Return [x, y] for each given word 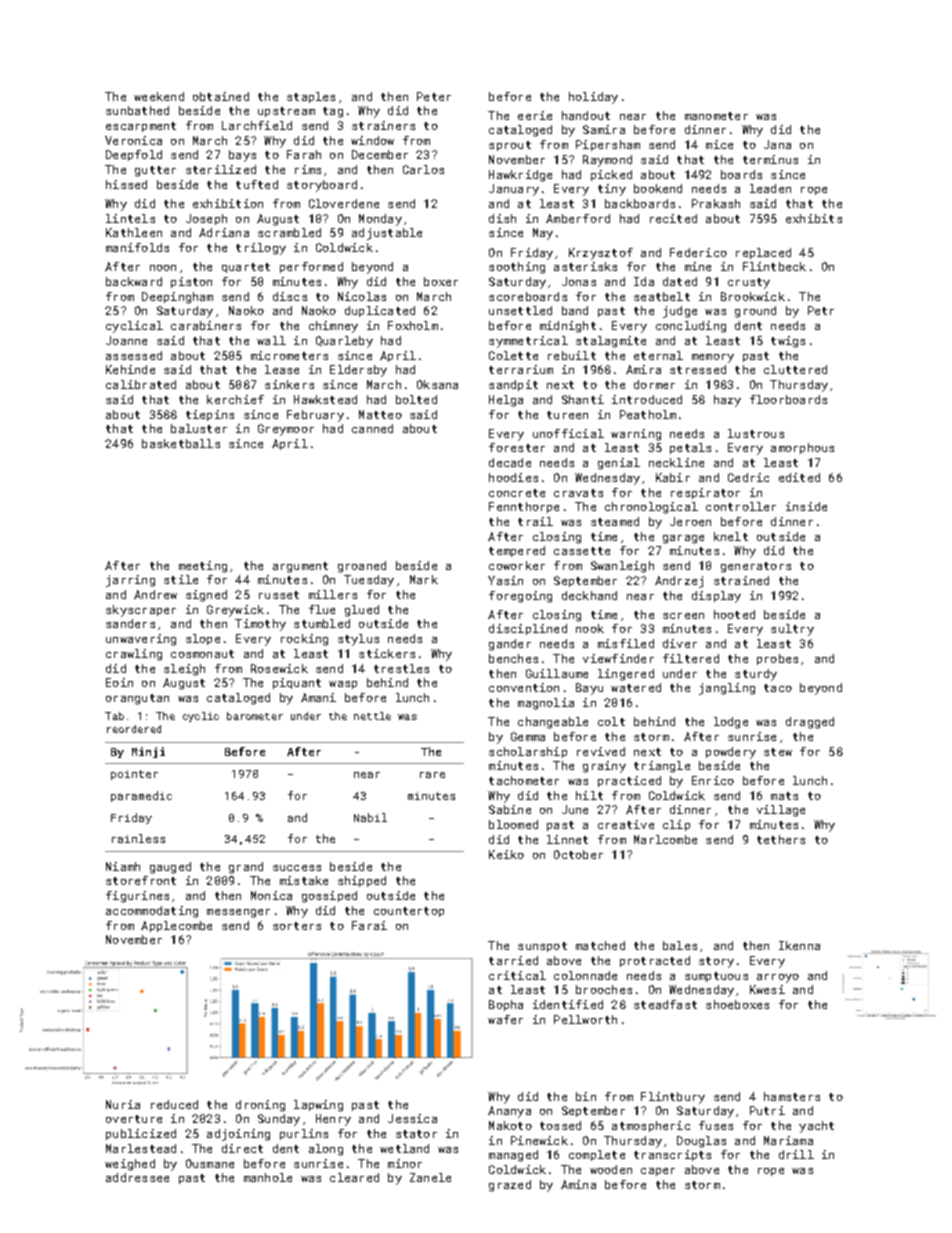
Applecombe [176, 926]
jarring [130, 581]
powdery [731, 753]
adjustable [387, 234]
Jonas [579, 281]
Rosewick [279, 668]
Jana [777, 144]
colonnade [585, 975]
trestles [401, 668]
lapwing [318, 1106]
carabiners [206, 325]
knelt [731, 536]
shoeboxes [737, 1004]
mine [698, 266]
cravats [578, 493]
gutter [155, 171]
